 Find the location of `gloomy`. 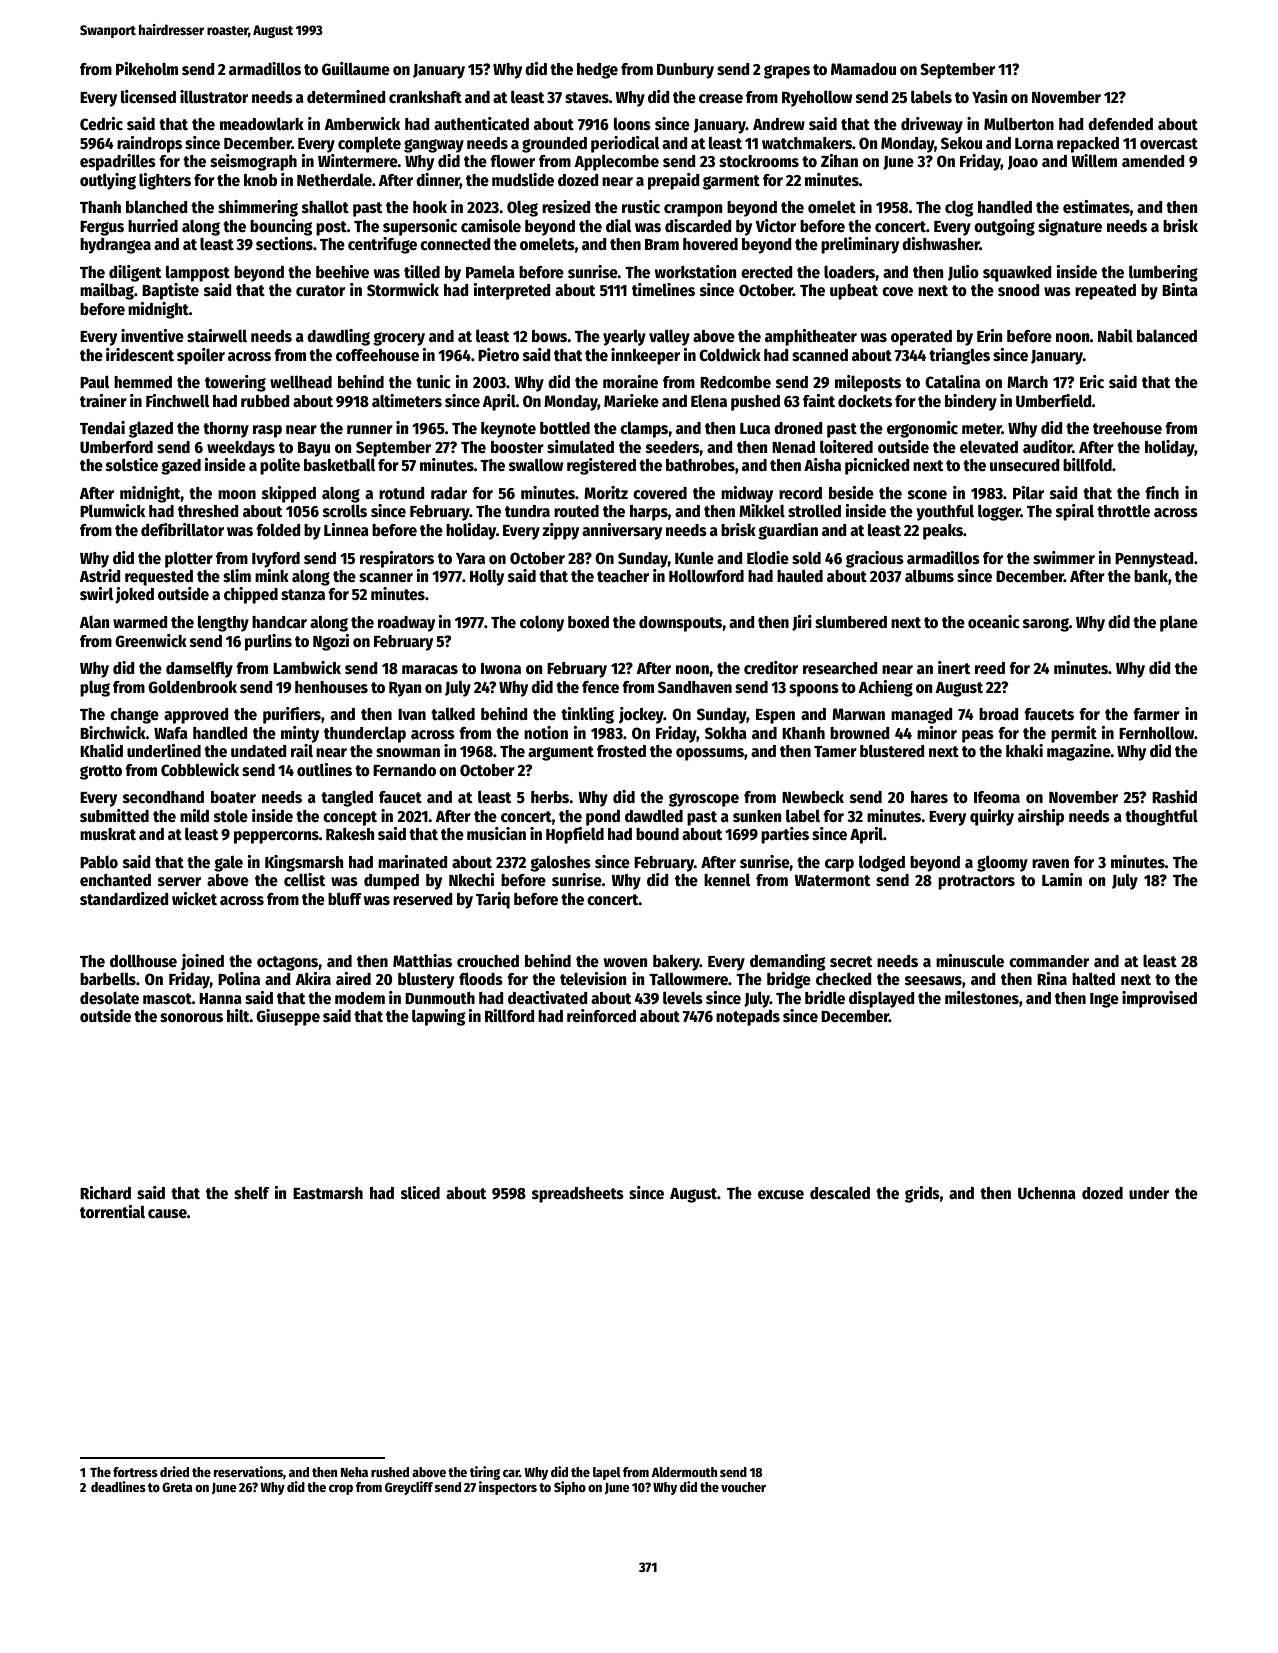

gloomy is located at coordinates (1002, 863).
